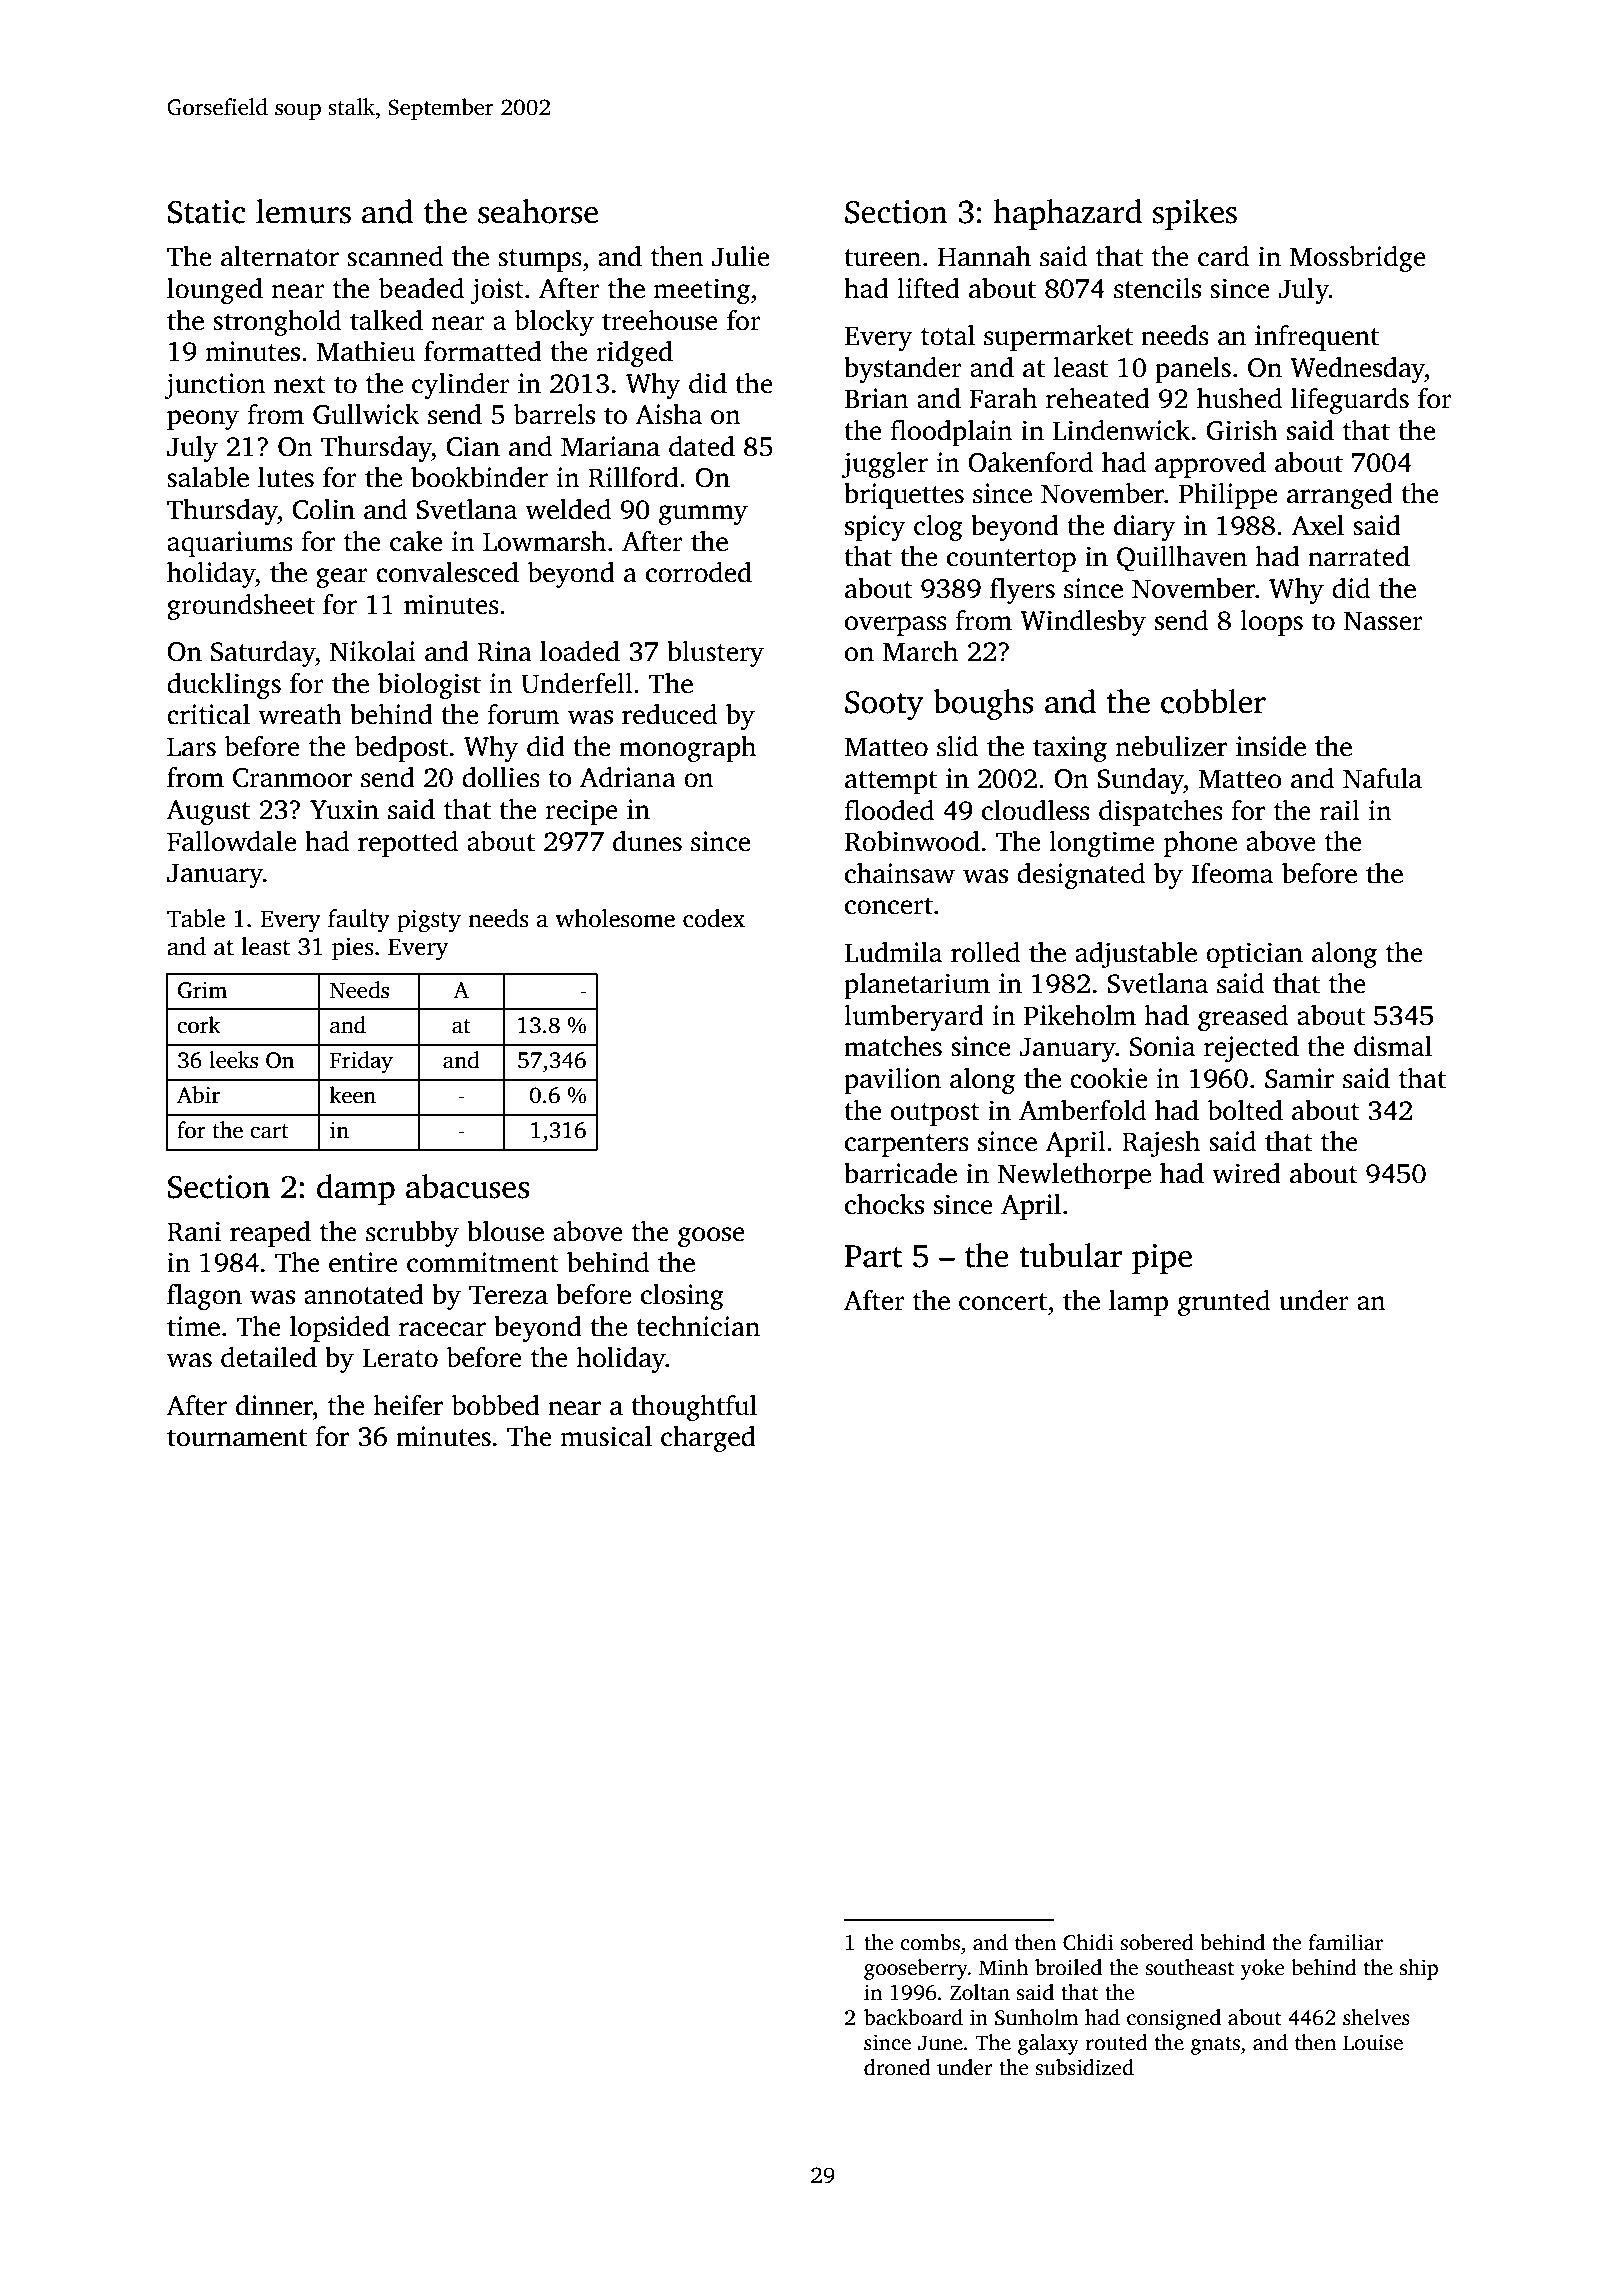  What do you see at coordinates (540, 260) in the image?
I see `stumps` at bounding box center [540, 260].
